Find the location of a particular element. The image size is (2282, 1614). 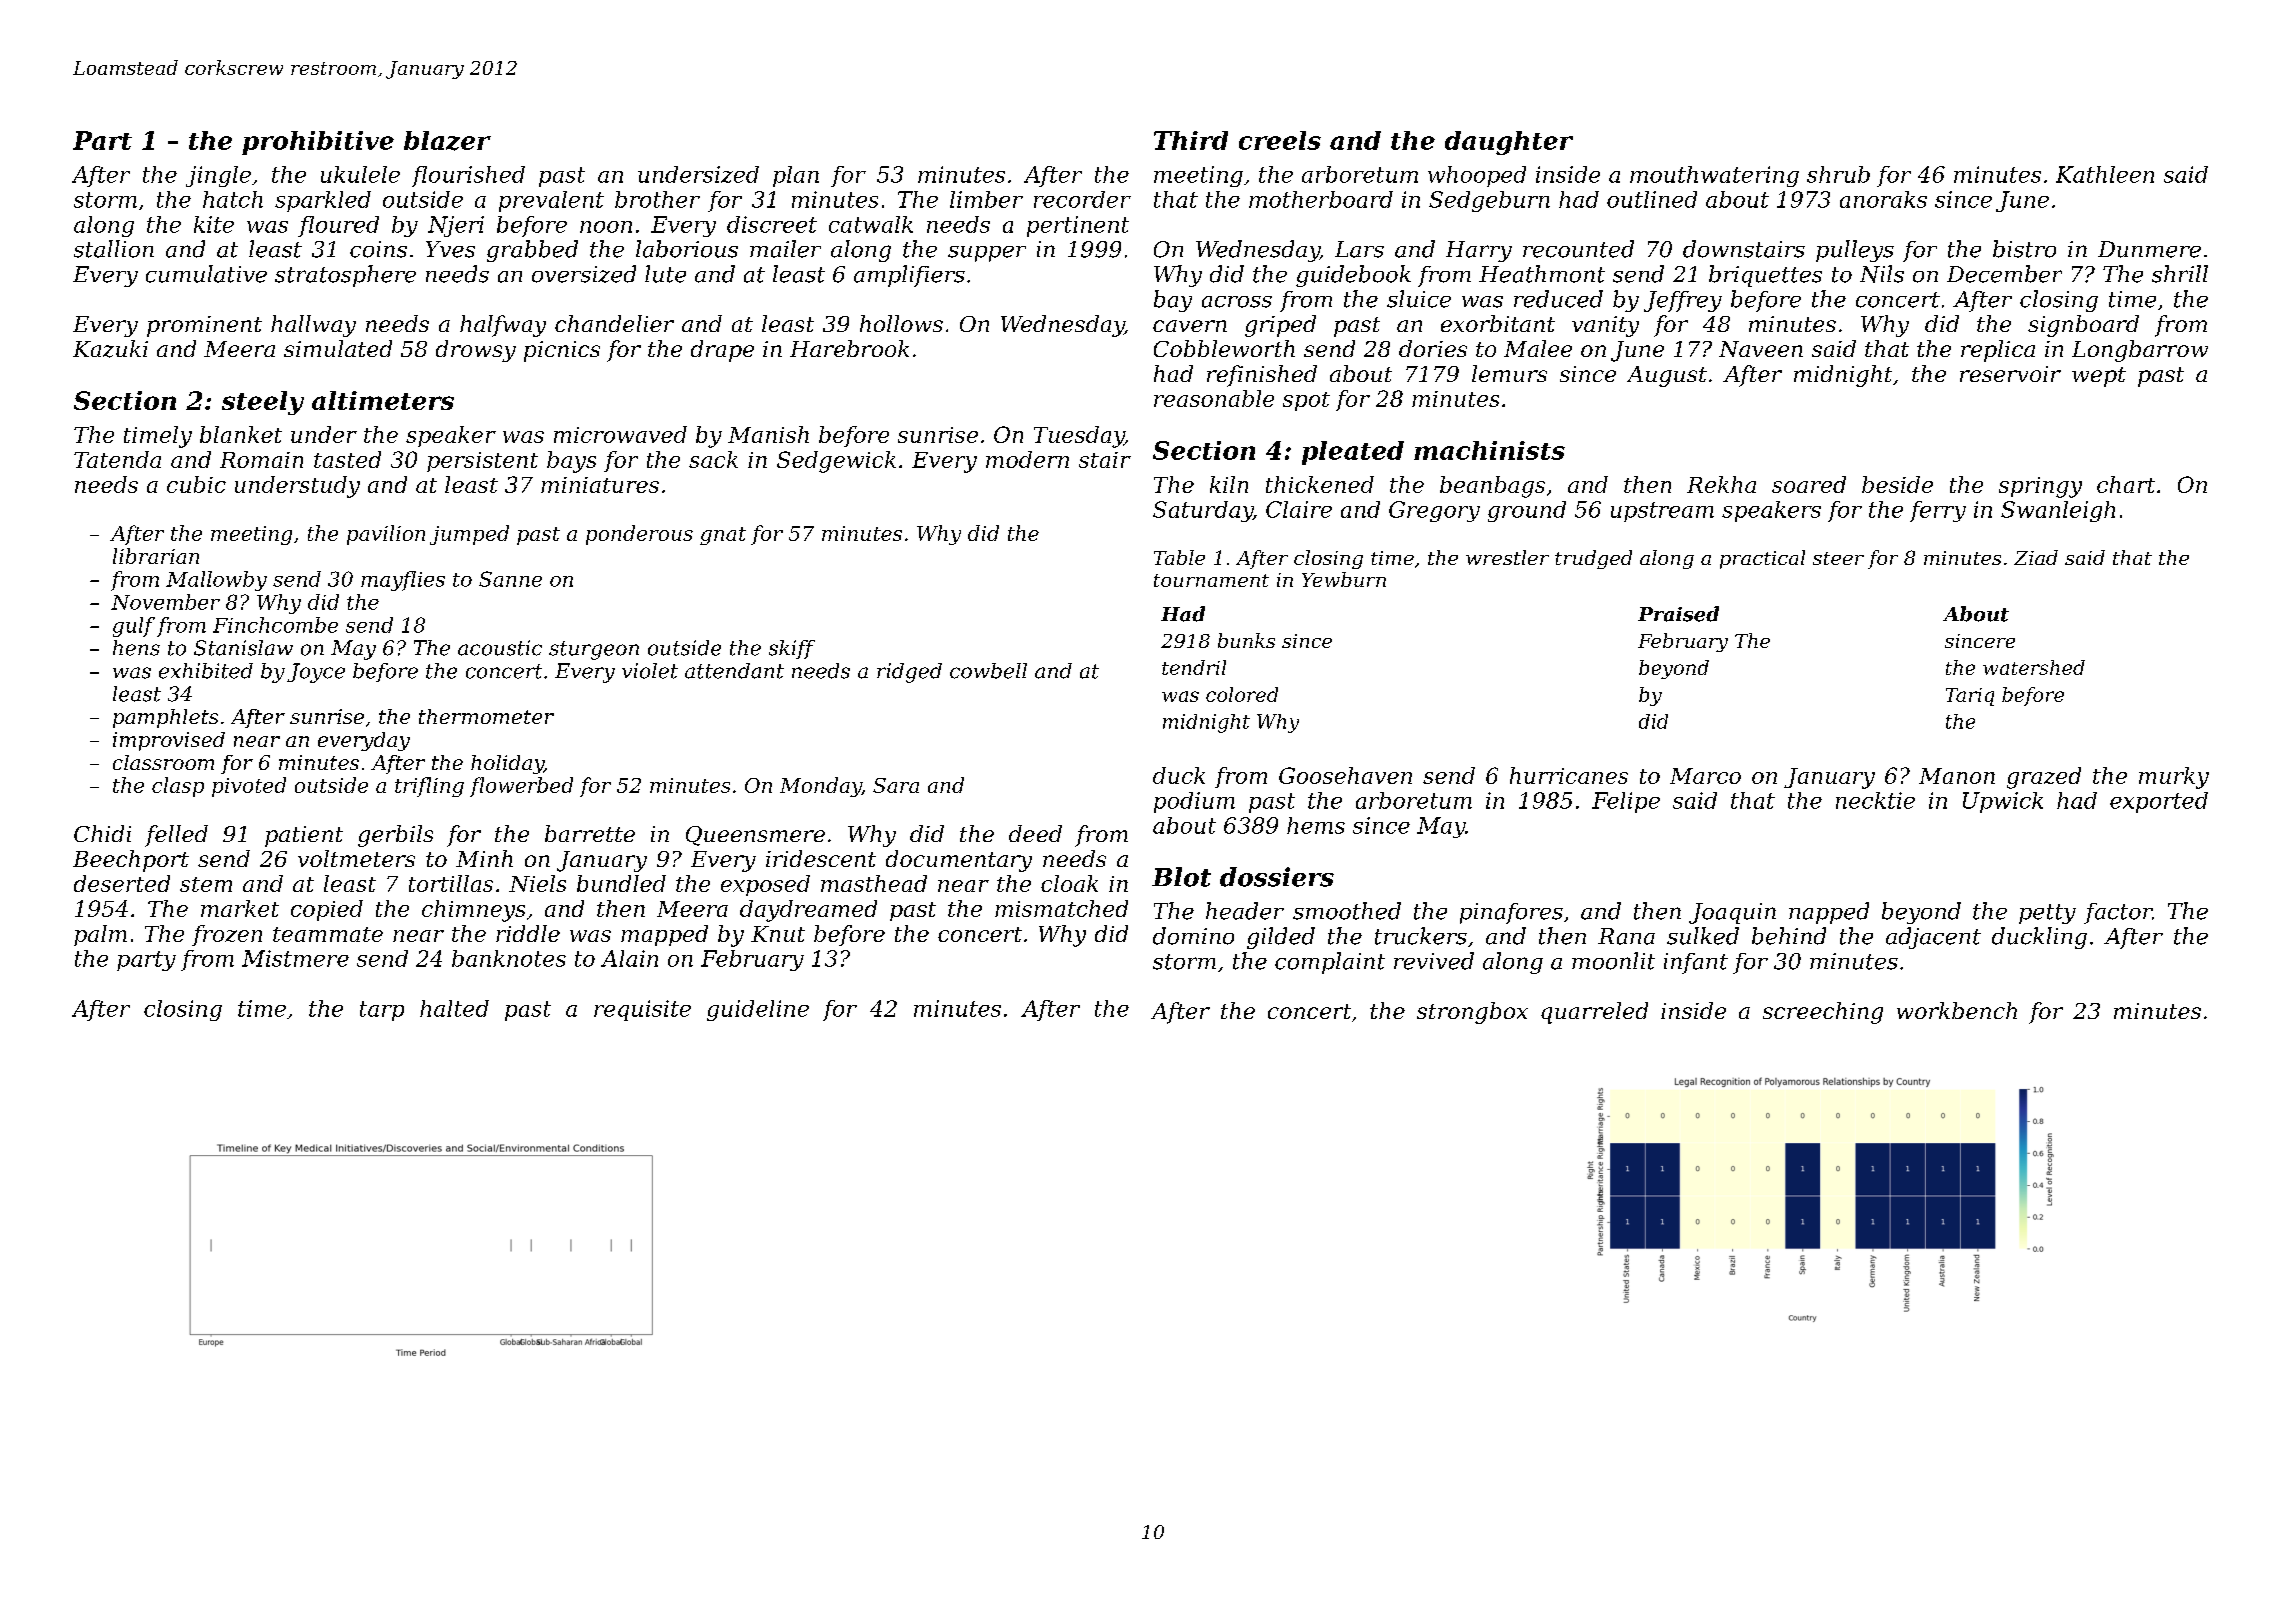

Felipe is located at coordinates (1626, 802).
